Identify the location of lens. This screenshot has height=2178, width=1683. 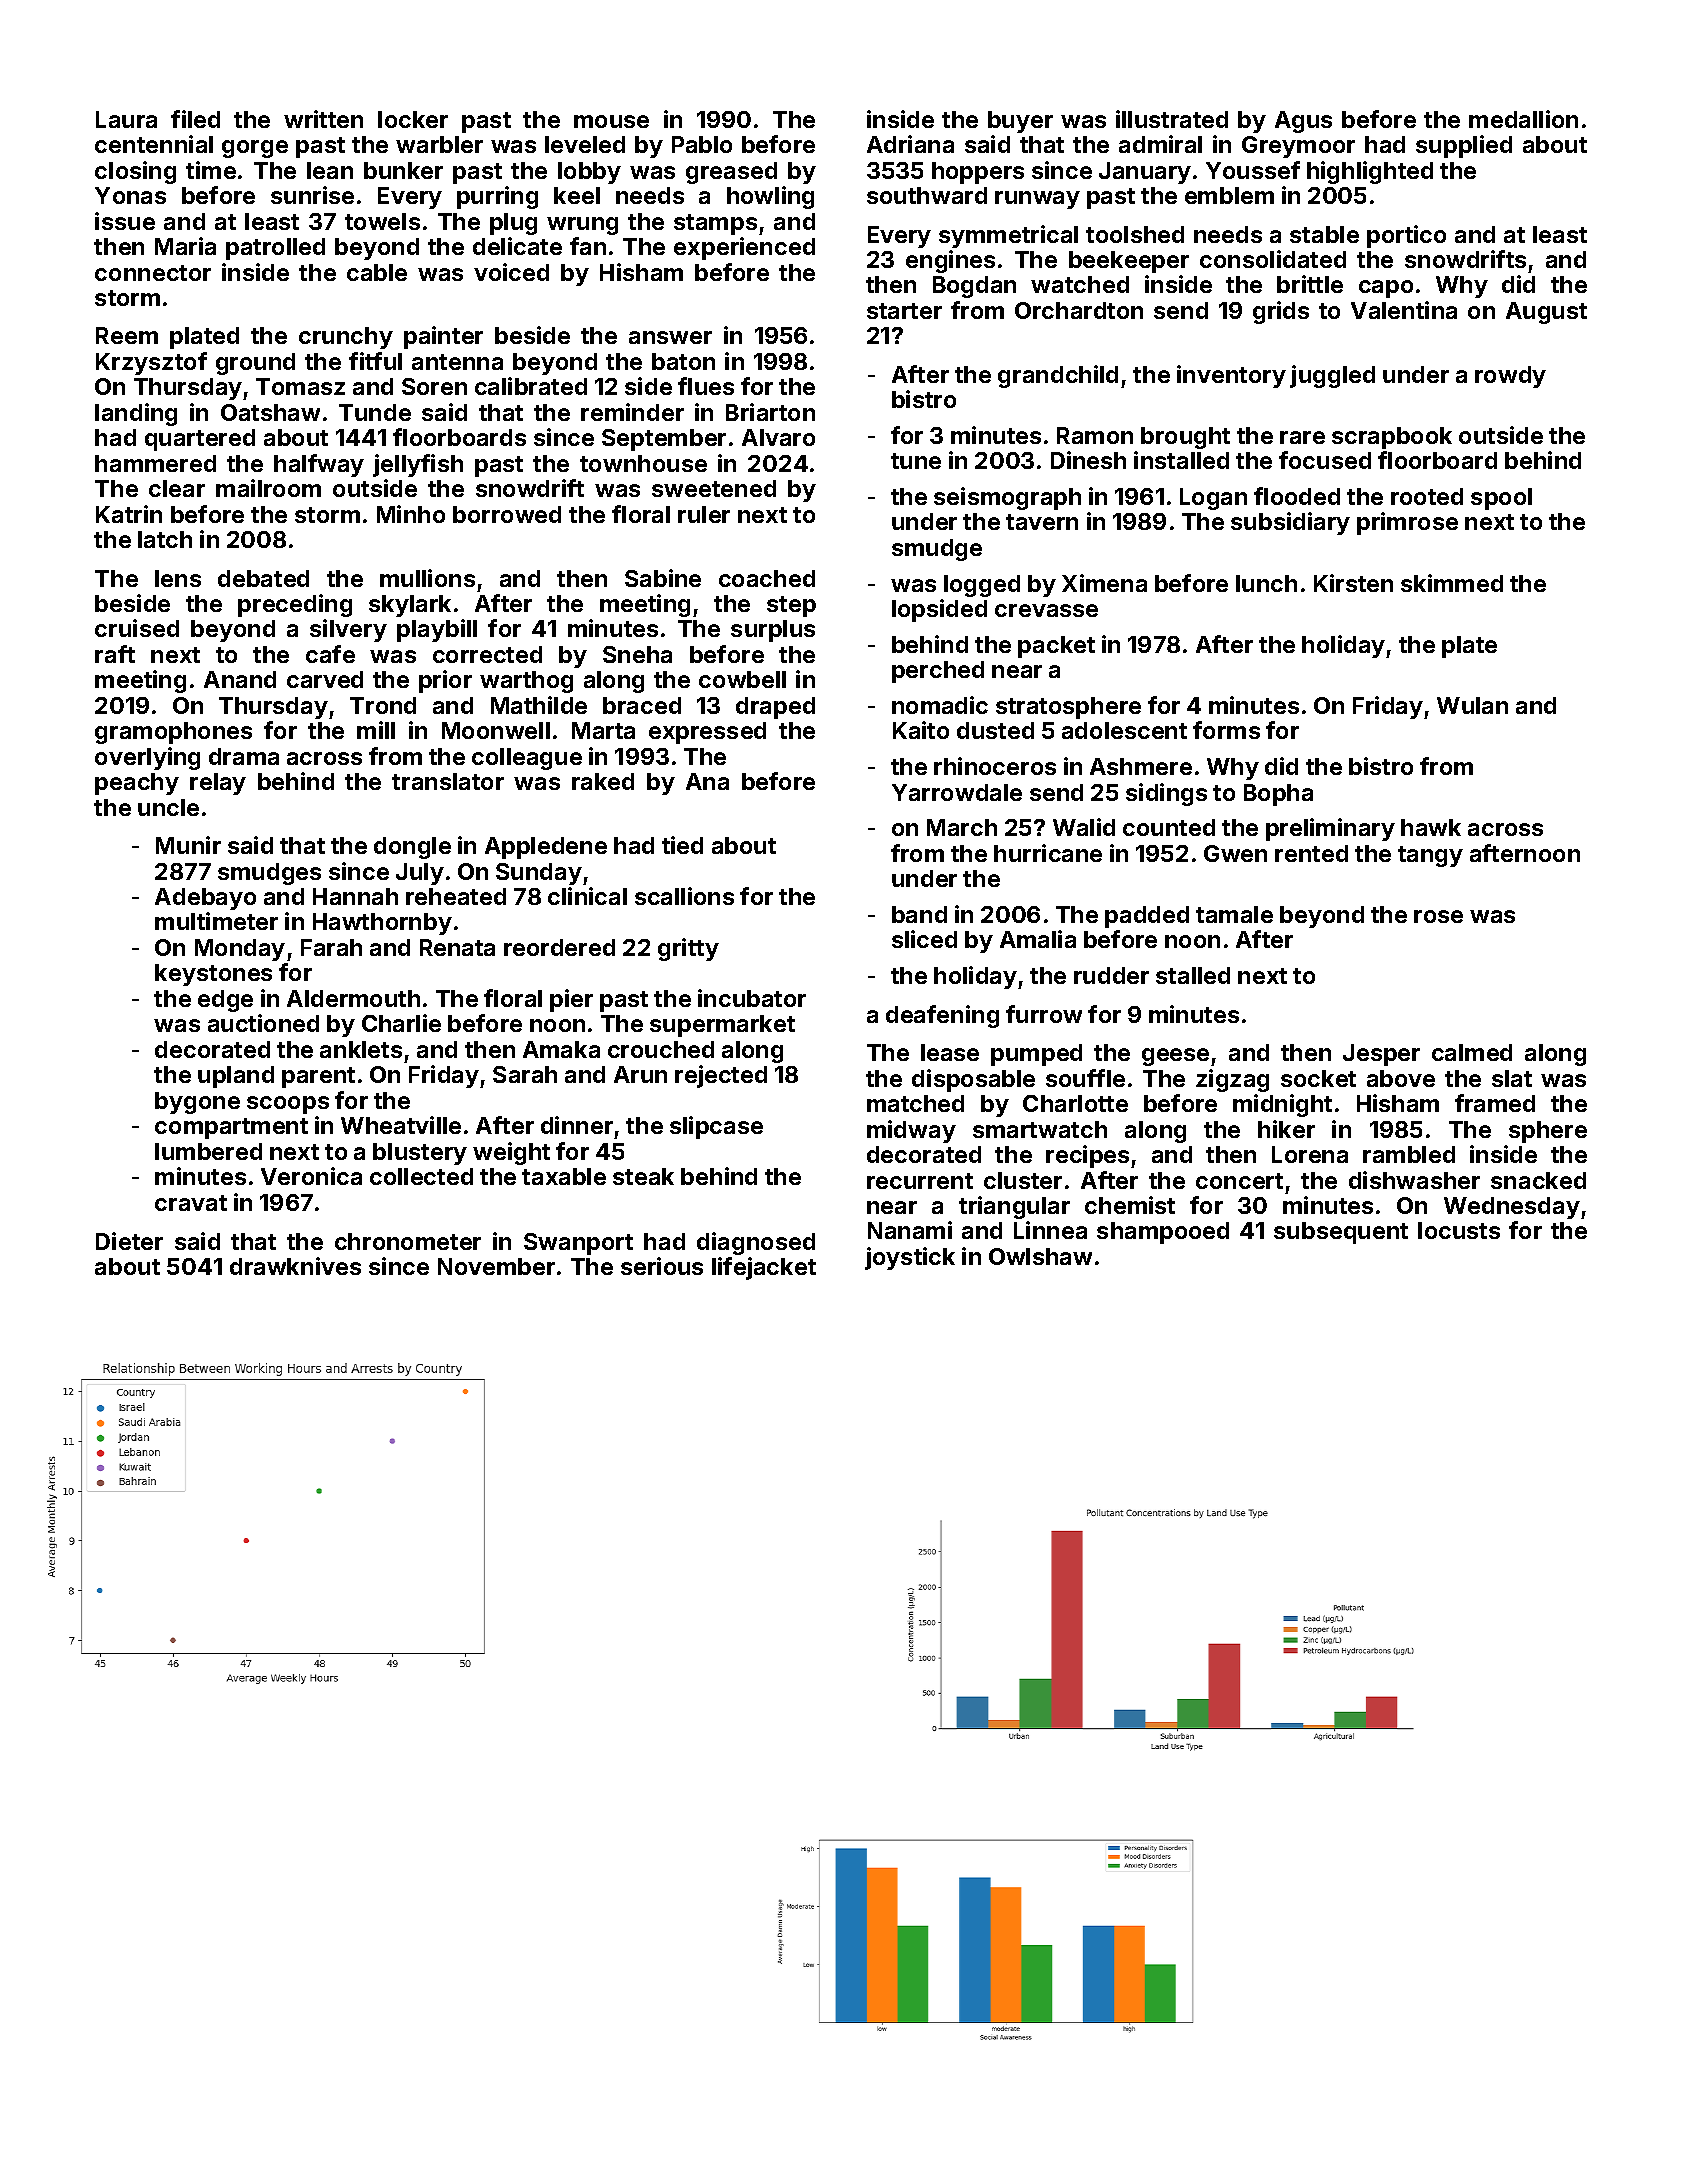
(178, 578).
